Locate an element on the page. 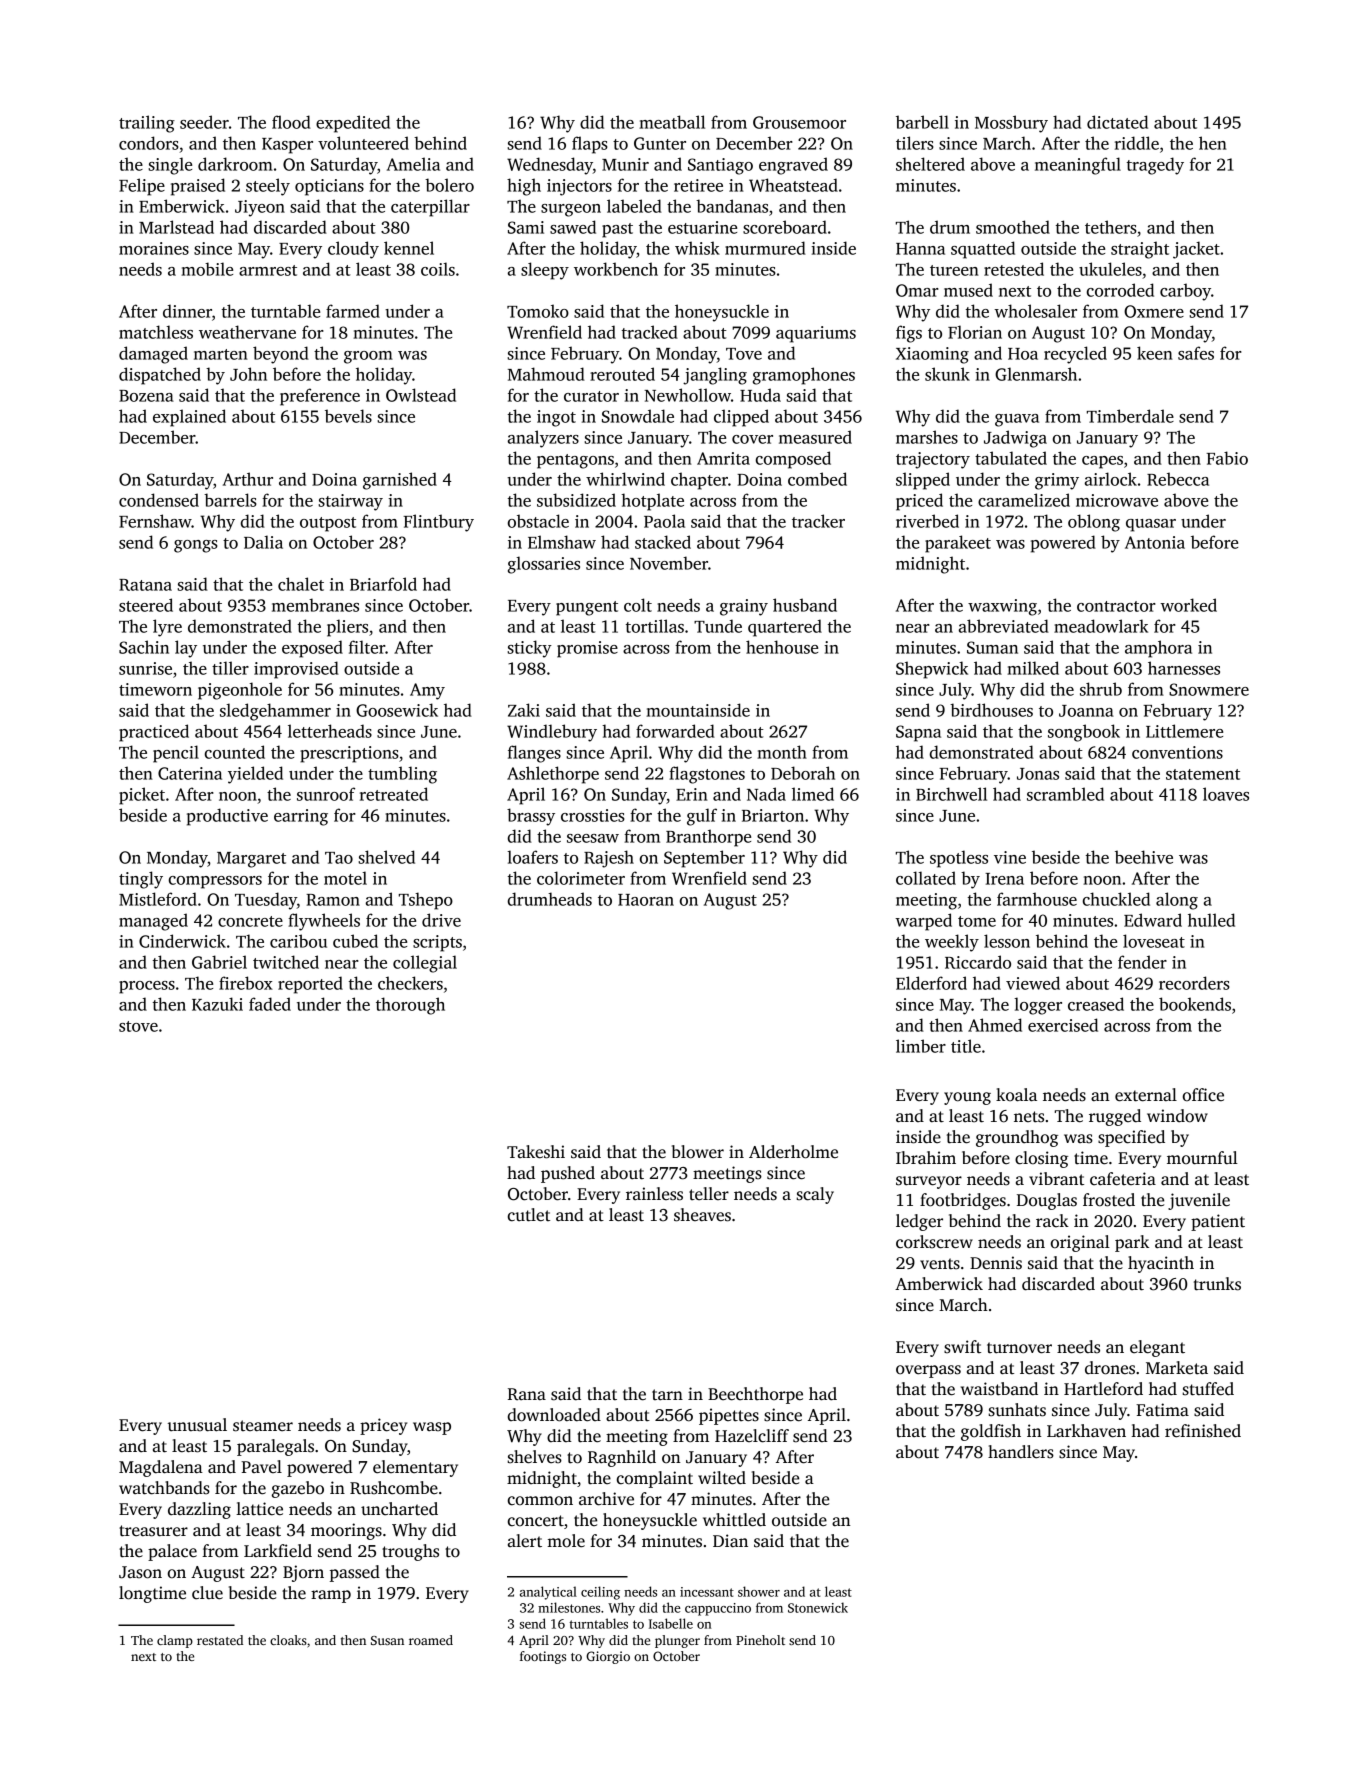  Pineholt is located at coordinates (760, 1640).
